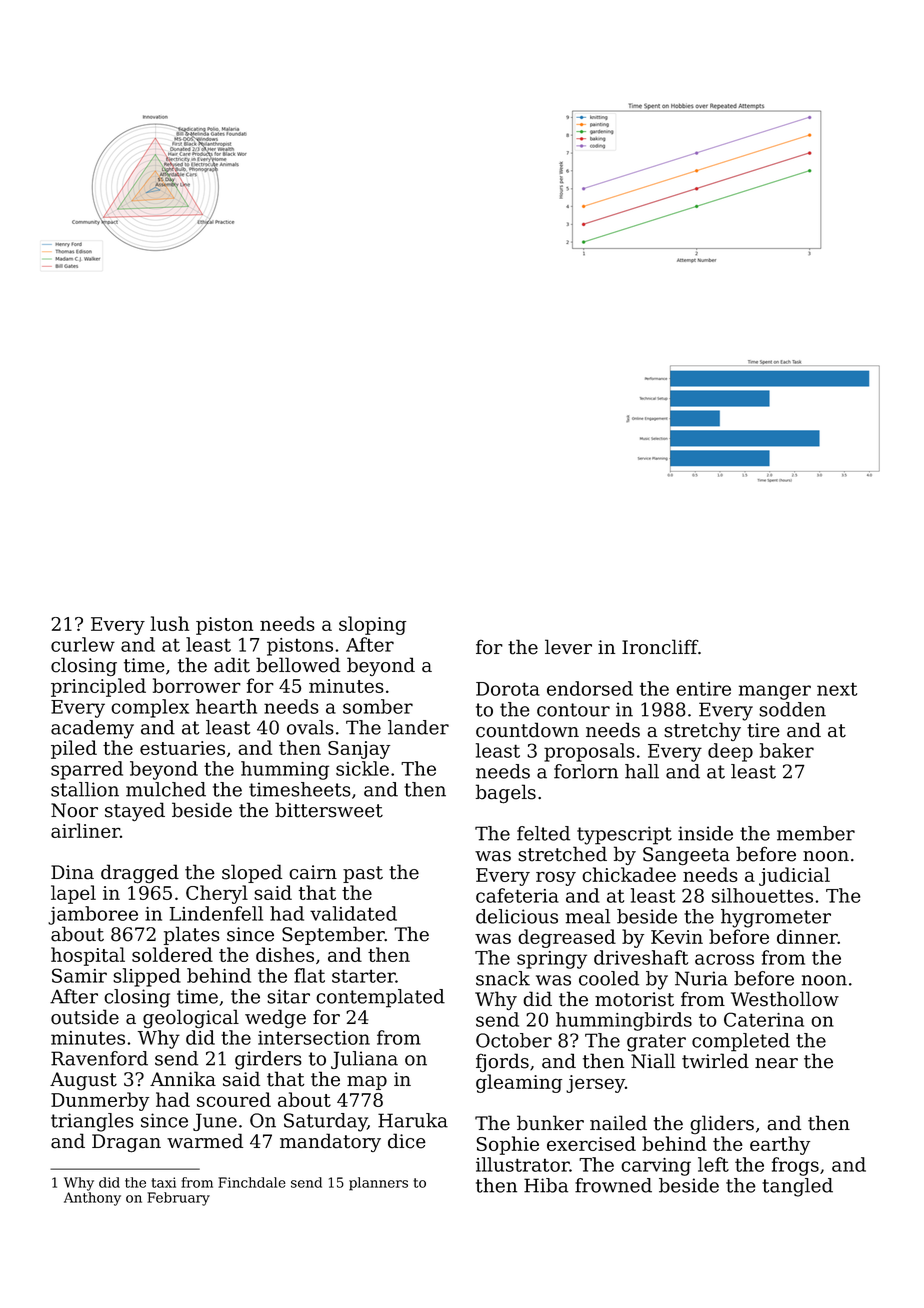  What do you see at coordinates (418, 727) in the screenshot?
I see `lander` at bounding box center [418, 727].
